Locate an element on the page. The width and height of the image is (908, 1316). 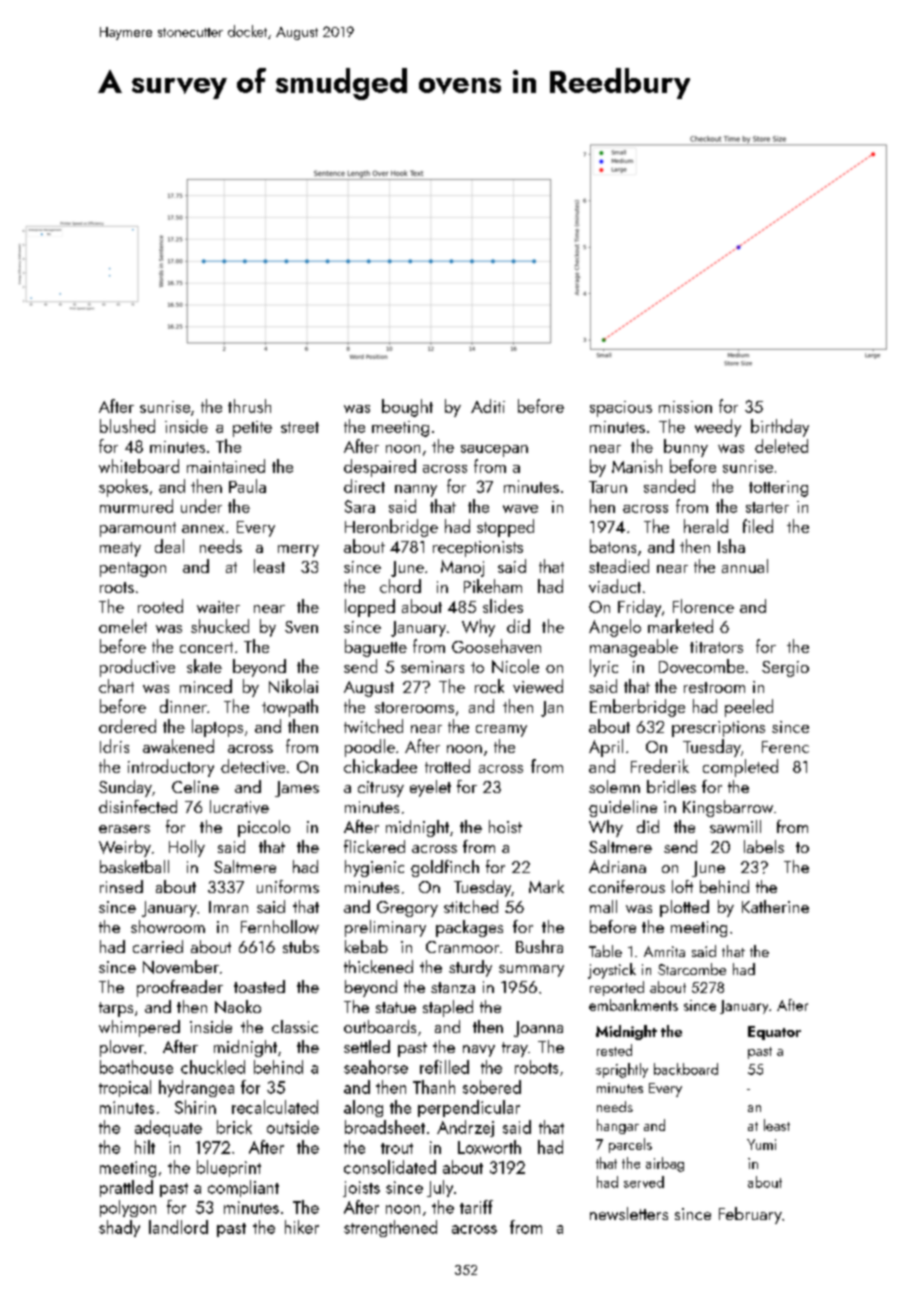
classic is located at coordinates (295, 1026).
